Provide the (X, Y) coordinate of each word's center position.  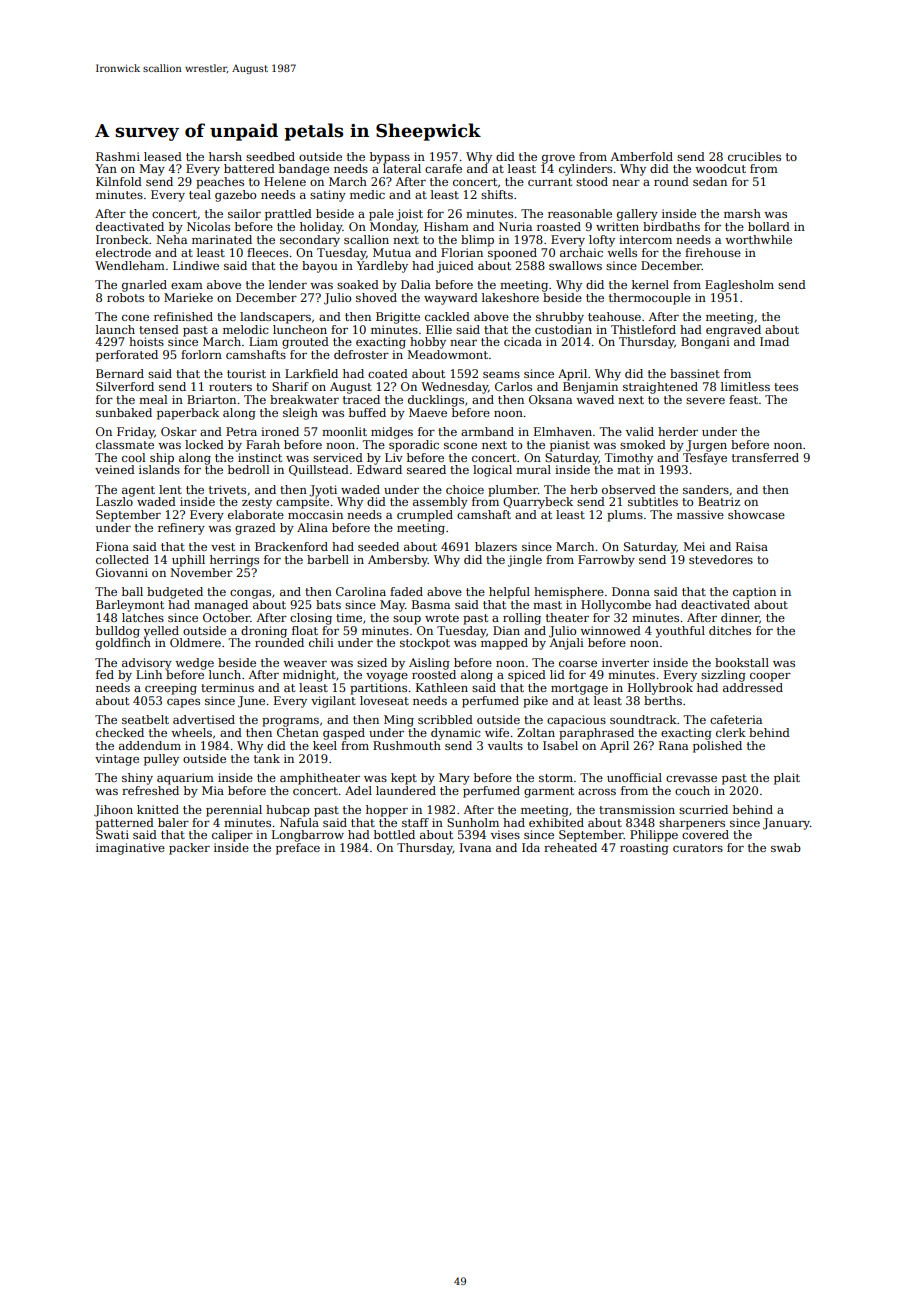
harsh (225, 156)
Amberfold (641, 156)
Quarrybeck (538, 503)
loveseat (384, 700)
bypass (390, 158)
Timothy (628, 459)
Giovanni (122, 572)
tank (267, 758)
